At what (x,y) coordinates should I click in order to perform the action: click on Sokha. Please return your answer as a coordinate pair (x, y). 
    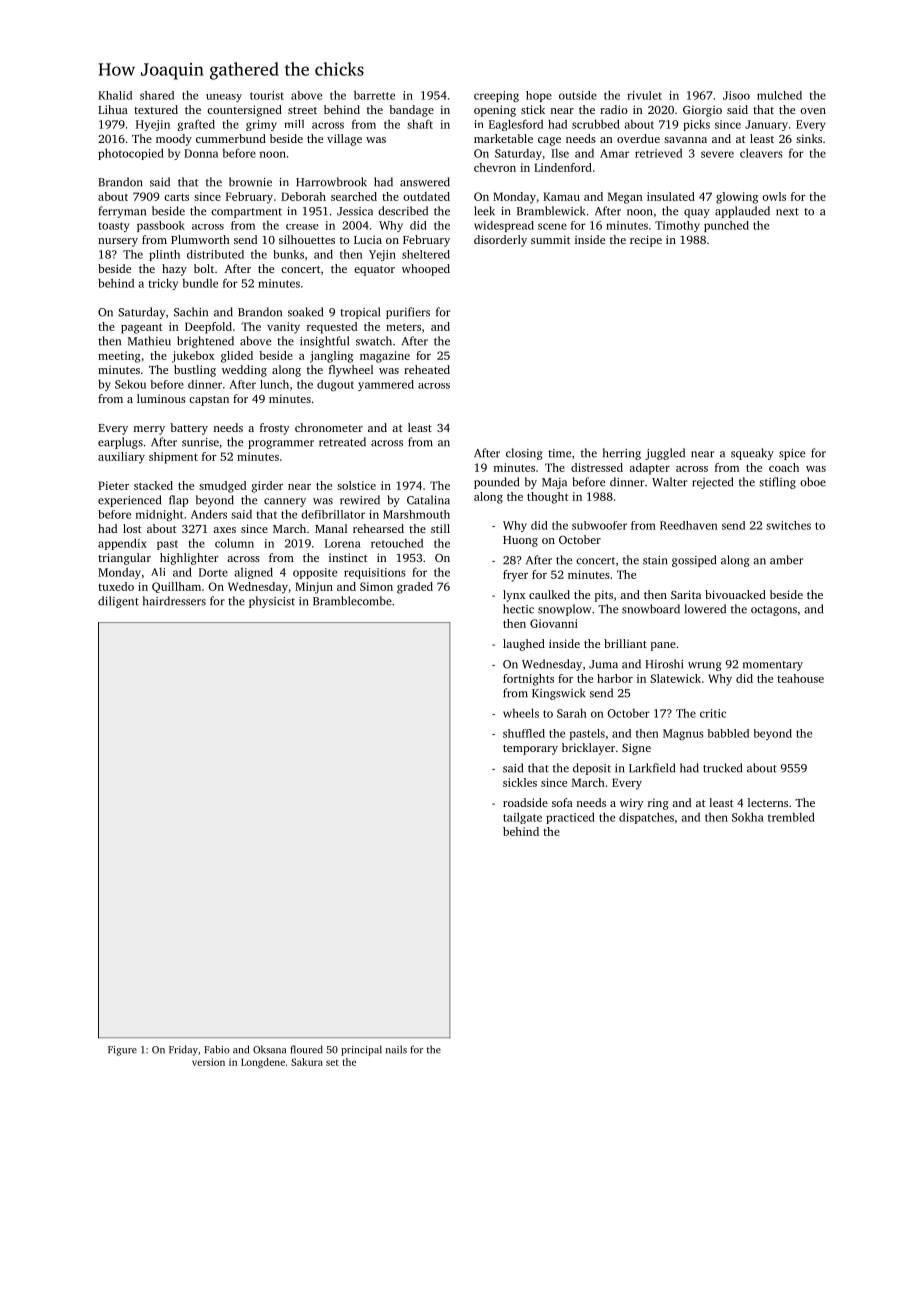
    Looking at the image, I should click on (748, 817).
